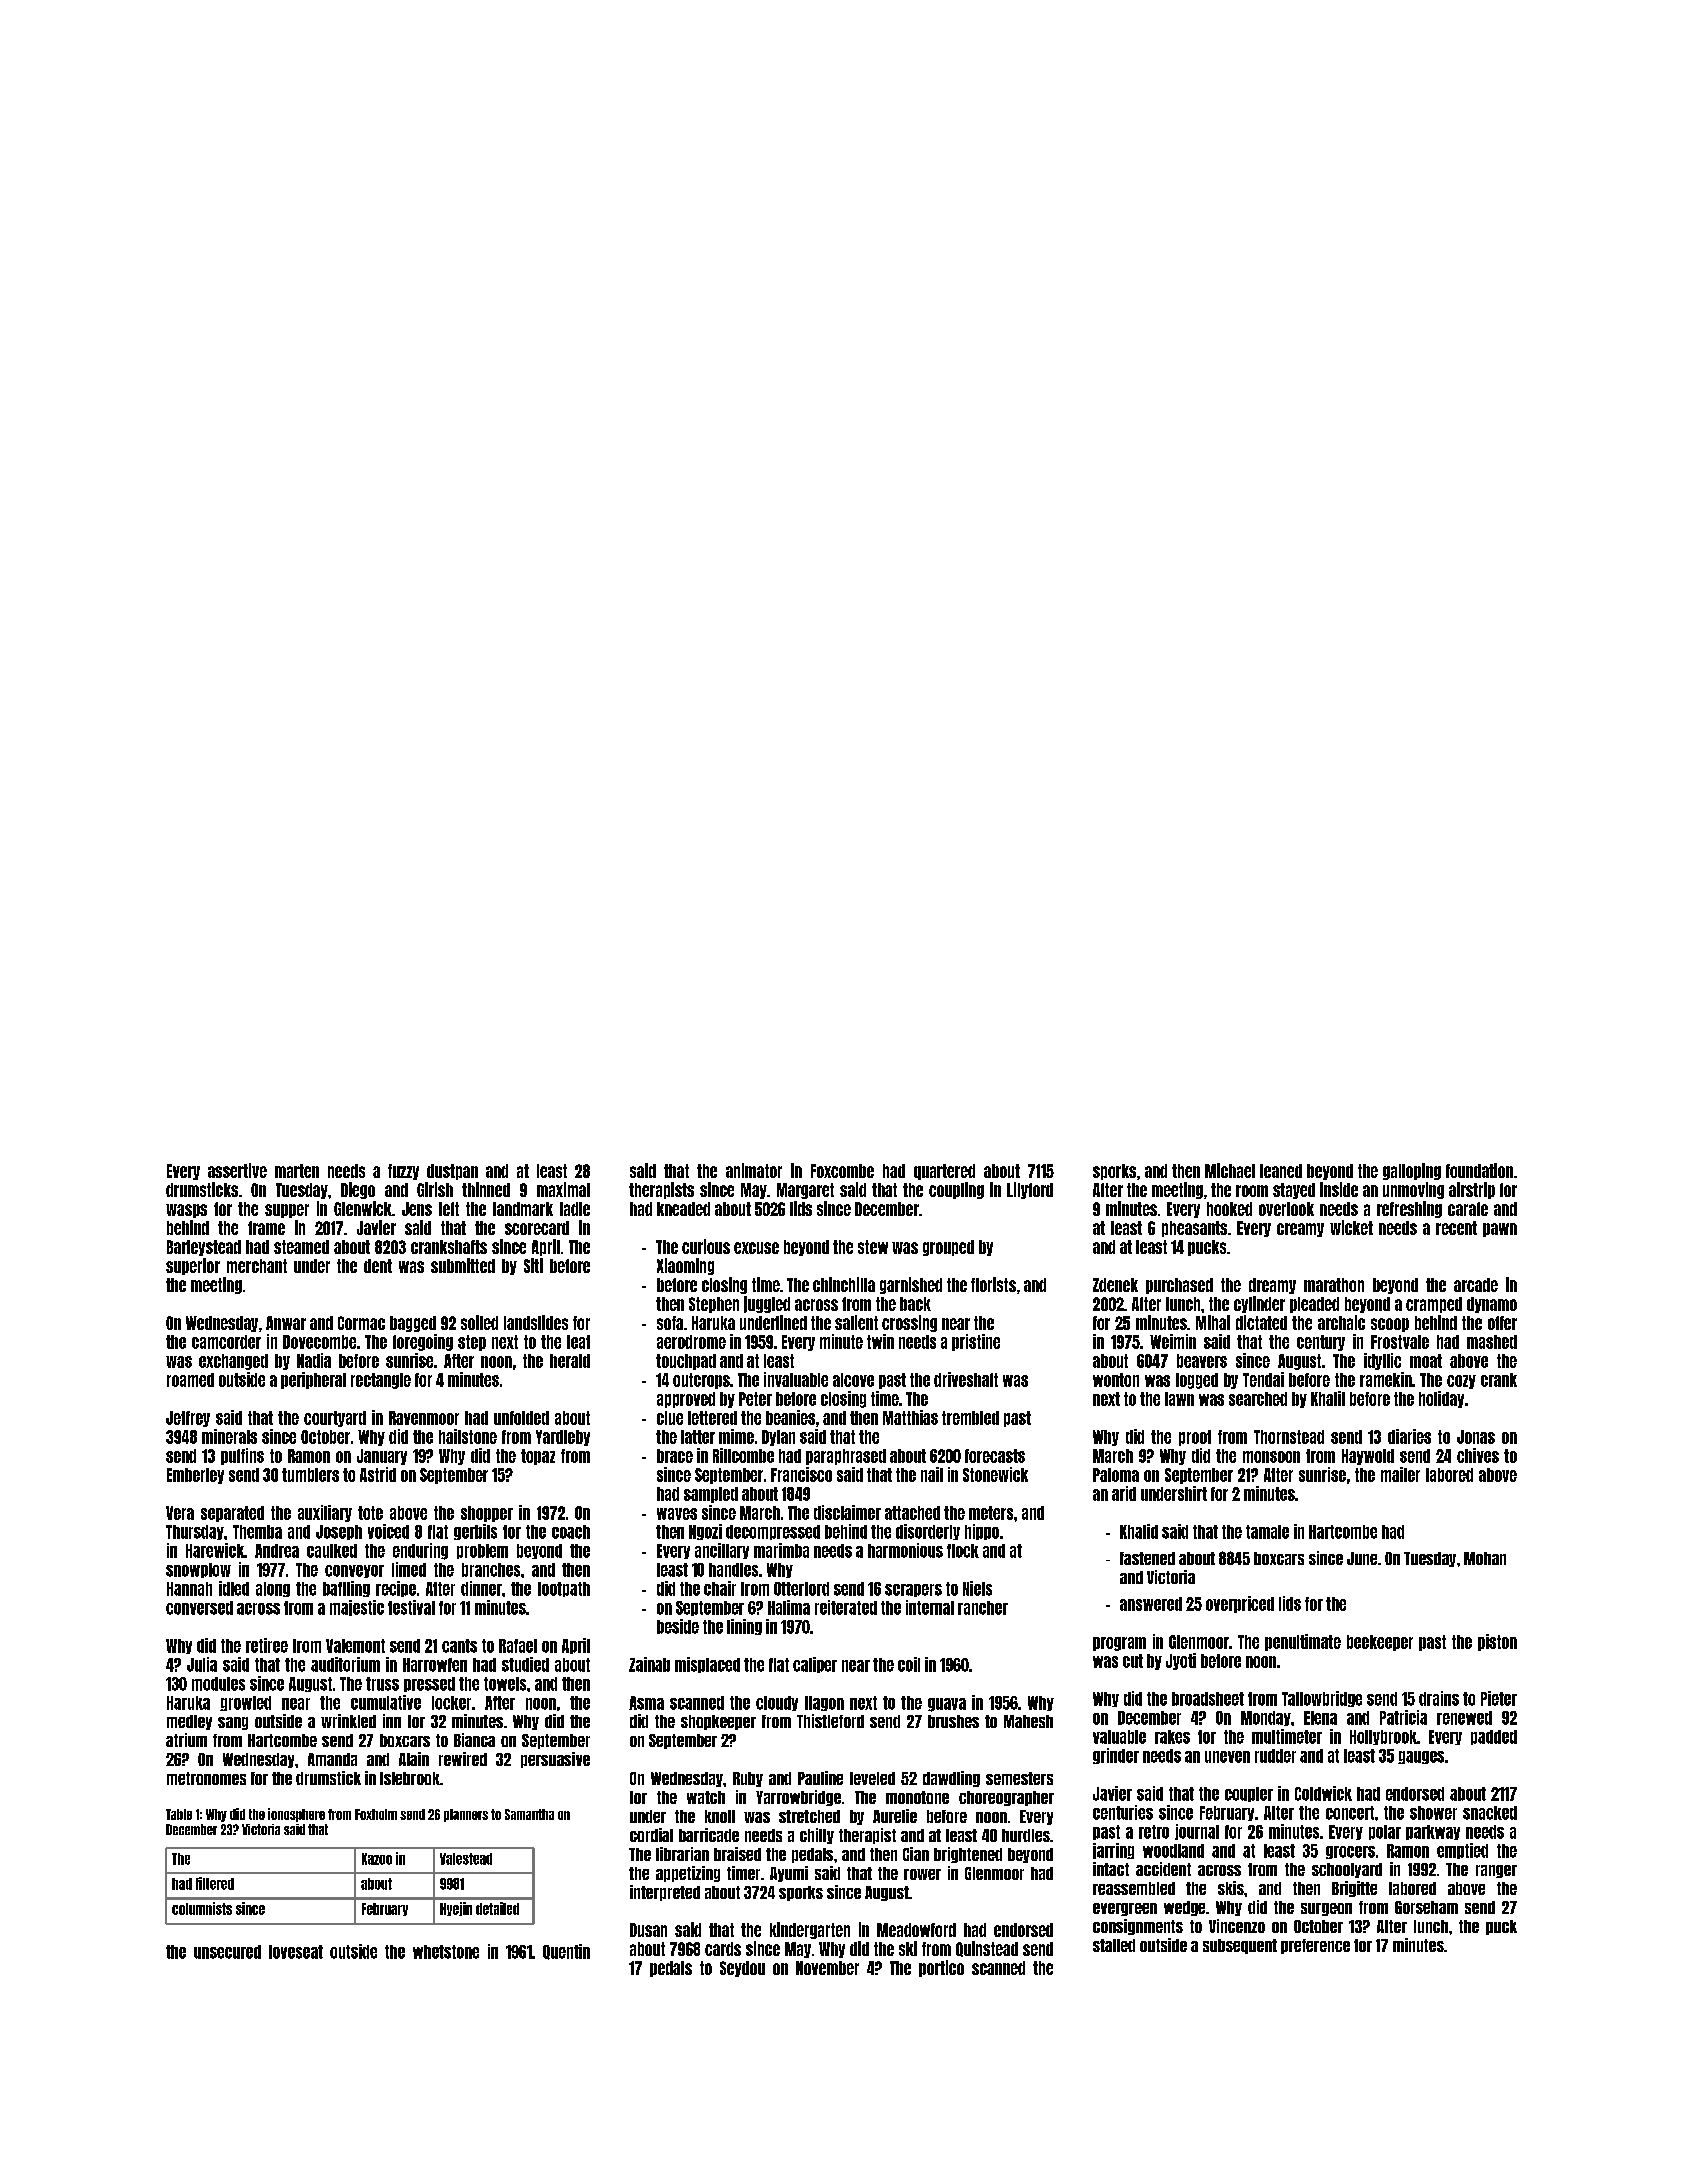 The width and height of the screenshot is (1683, 2178). Describe the element at coordinates (533, 1265) in the screenshot. I see `Siti` at that location.
